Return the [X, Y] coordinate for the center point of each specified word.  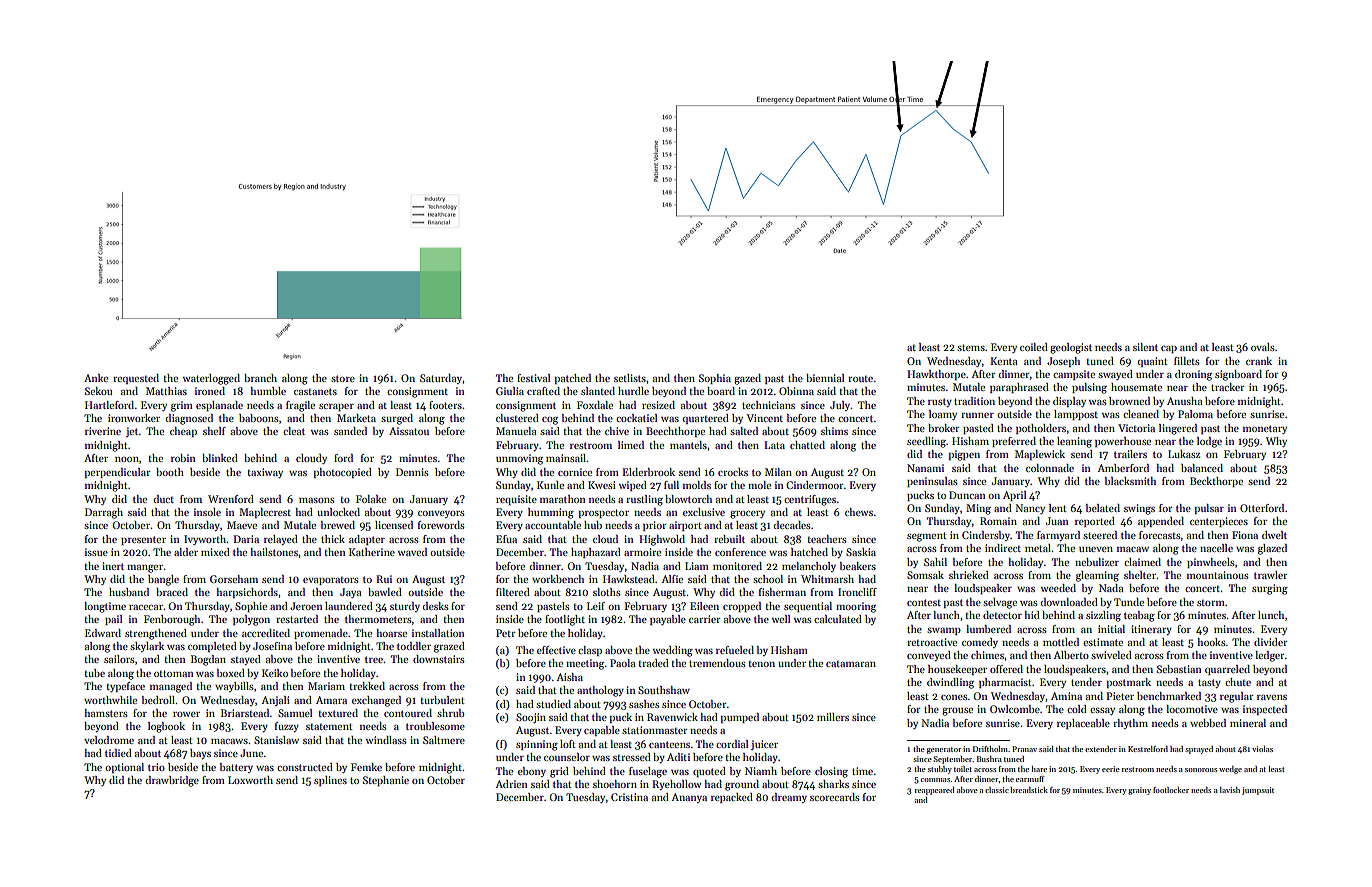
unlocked [338, 512]
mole [759, 485]
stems [971, 347]
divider [1271, 642]
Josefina [272, 646]
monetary [1265, 429]
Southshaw [664, 690]
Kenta [1004, 361]
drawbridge [172, 781]
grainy [1139, 791]
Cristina [629, 797]
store [343, 378]
